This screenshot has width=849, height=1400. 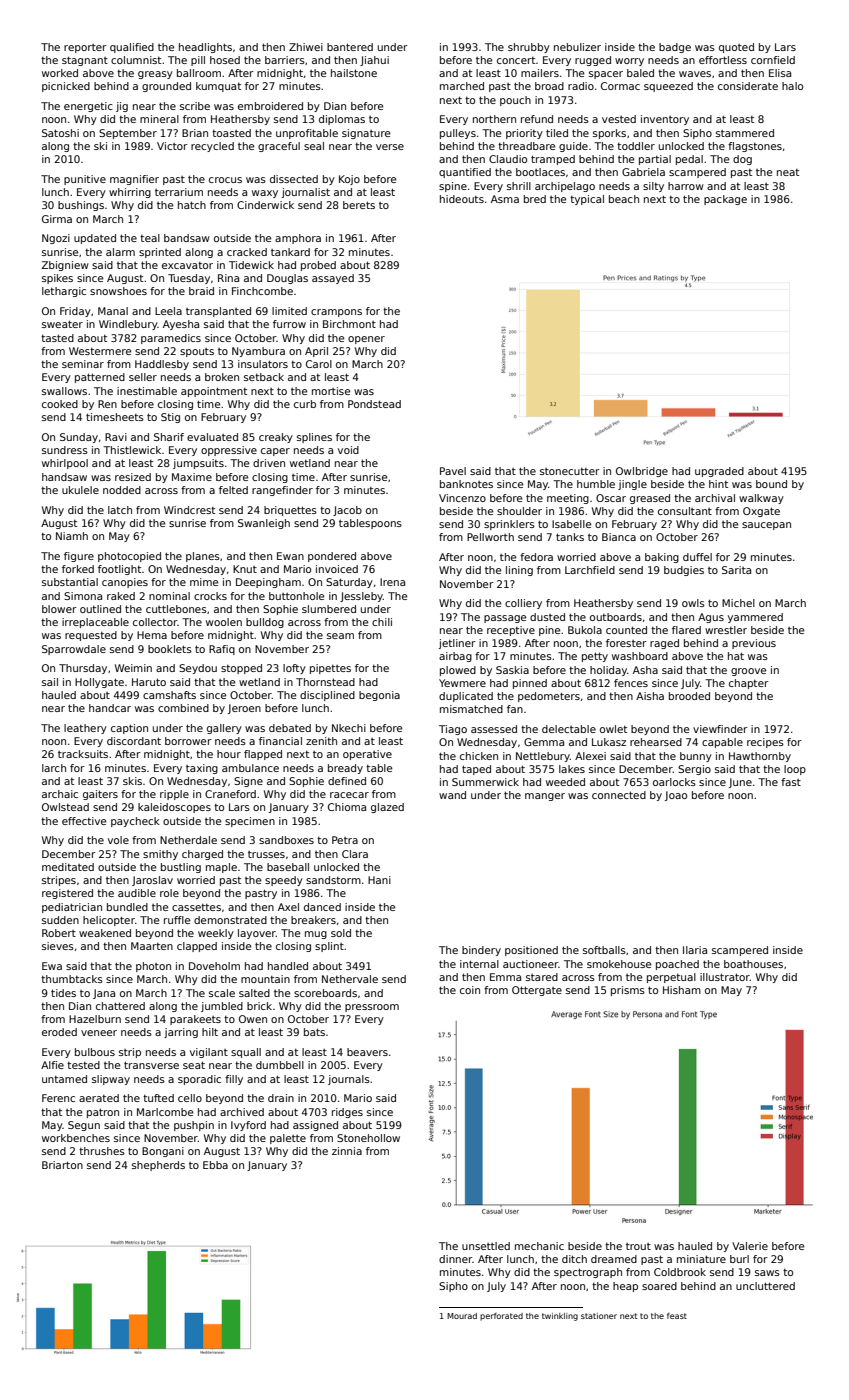 What do you see at coordinates (653, 187) in the screenshot?
I see `silty` at bounding box center [653, 187].
